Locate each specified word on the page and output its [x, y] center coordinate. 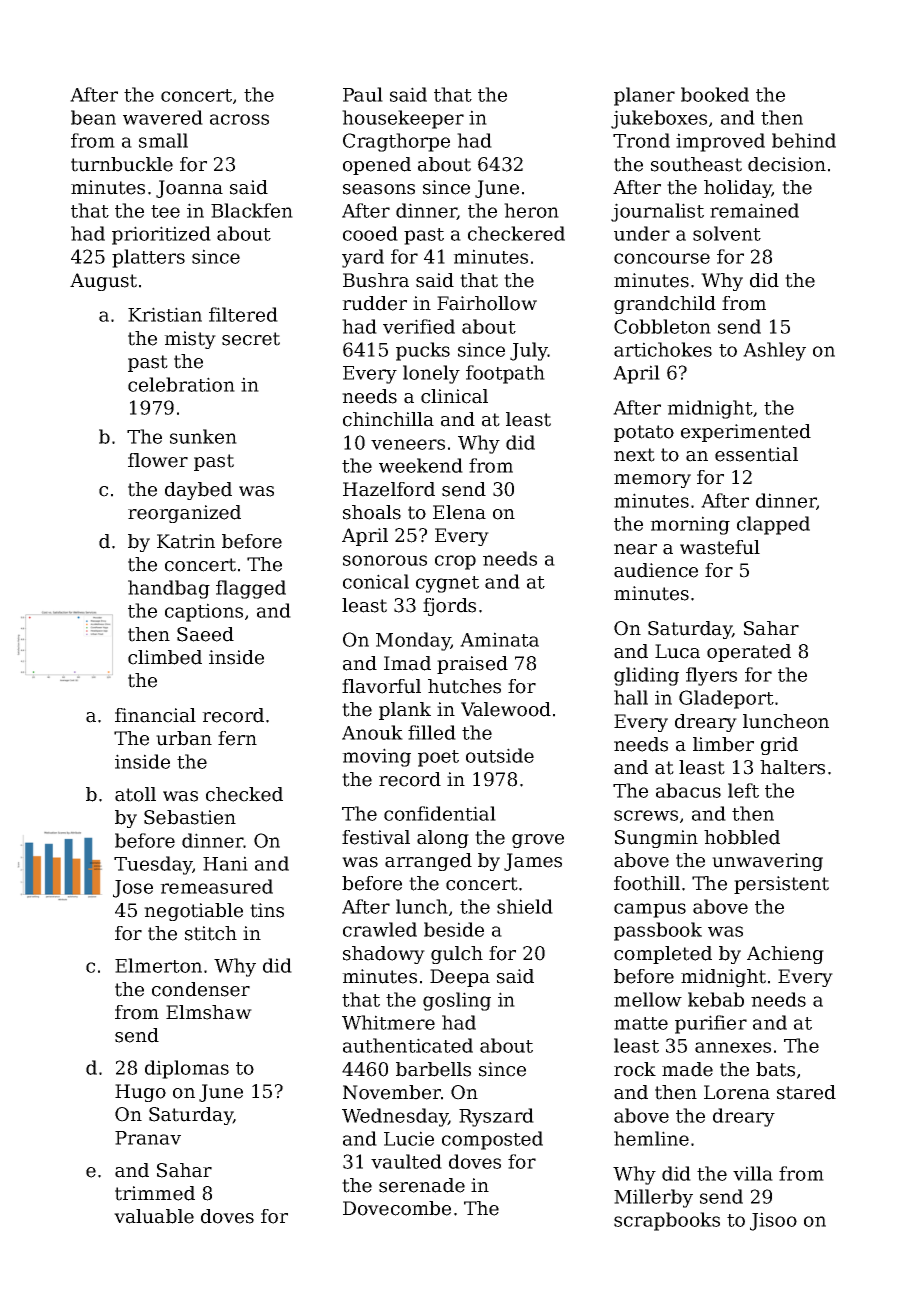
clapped [773, 525]
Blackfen [252, 210]
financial [155, 715]
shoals [372, 512]
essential [756, 454]
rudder [374, 303]
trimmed [155, 1193]
